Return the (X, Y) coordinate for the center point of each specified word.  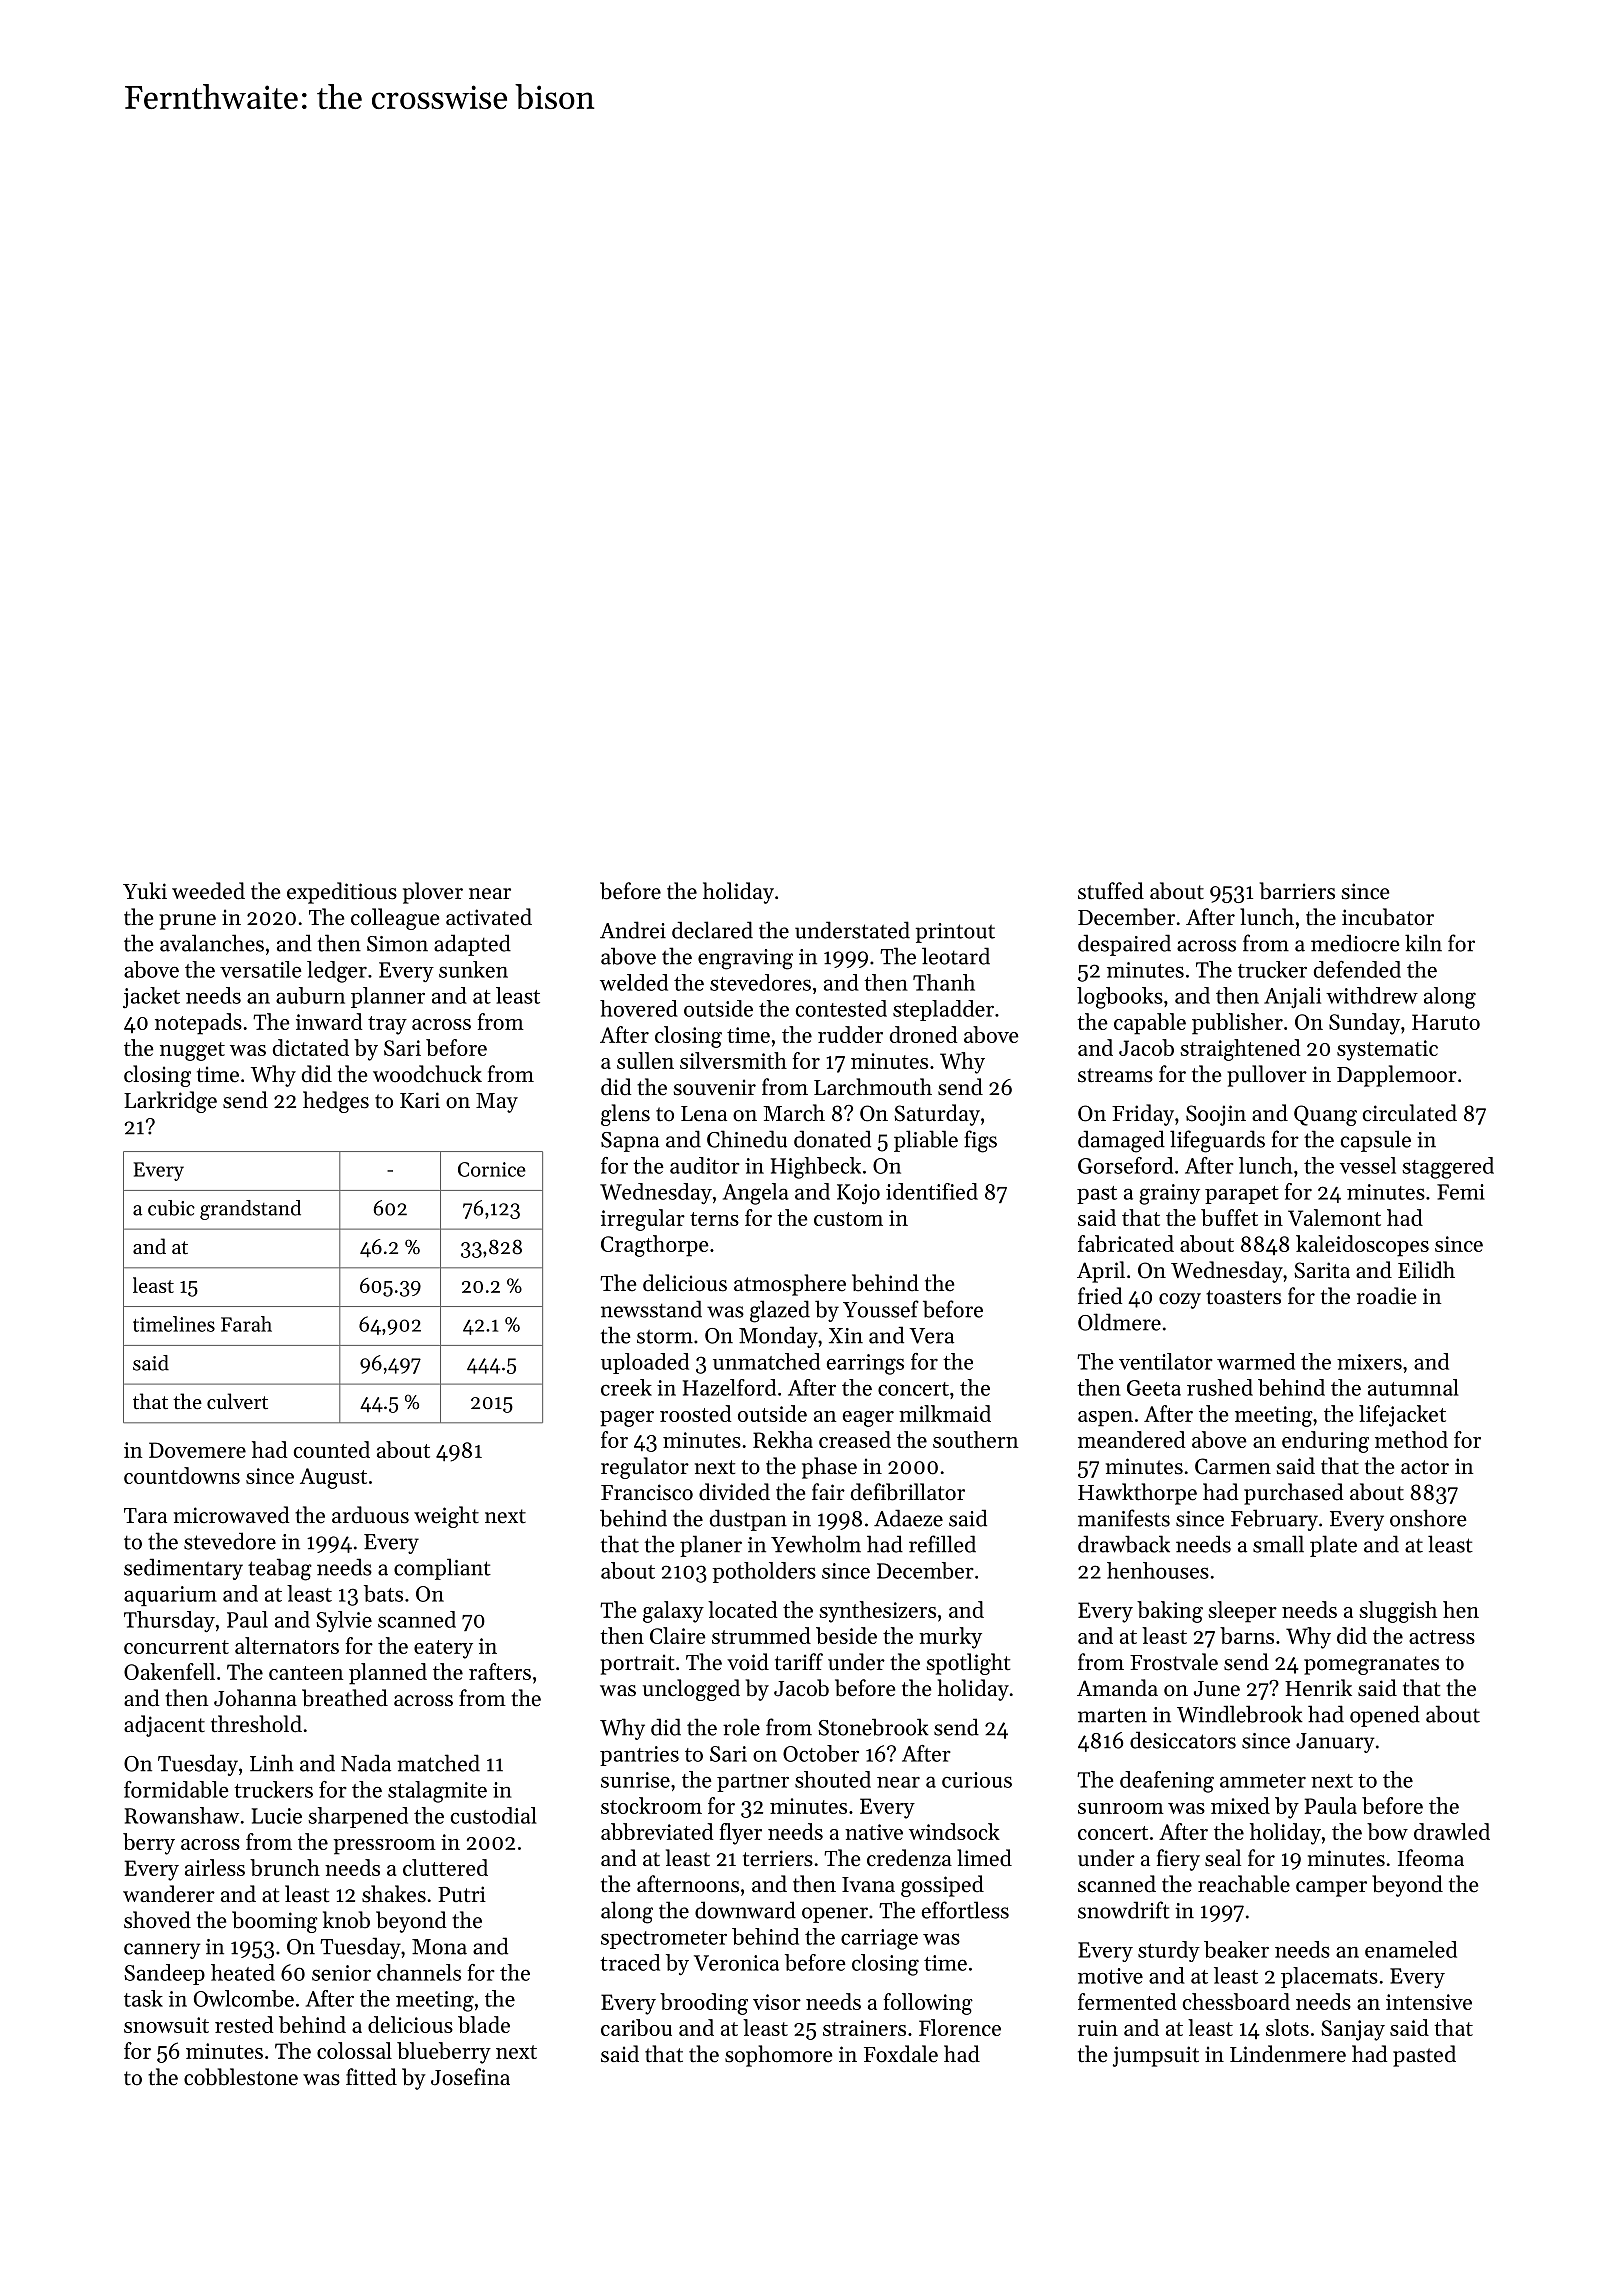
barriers (1297, 891)
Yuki (145, 890)
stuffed (1111, 891)
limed (984, 1858)
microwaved (231, 1515)
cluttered (445, 1867)
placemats (1329, 1977)
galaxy (673, 1612)
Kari (420, 1100)
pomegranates (1371, 1665)
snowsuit (166, 2025)
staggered (1448, 1168)
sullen (645, 1060)
